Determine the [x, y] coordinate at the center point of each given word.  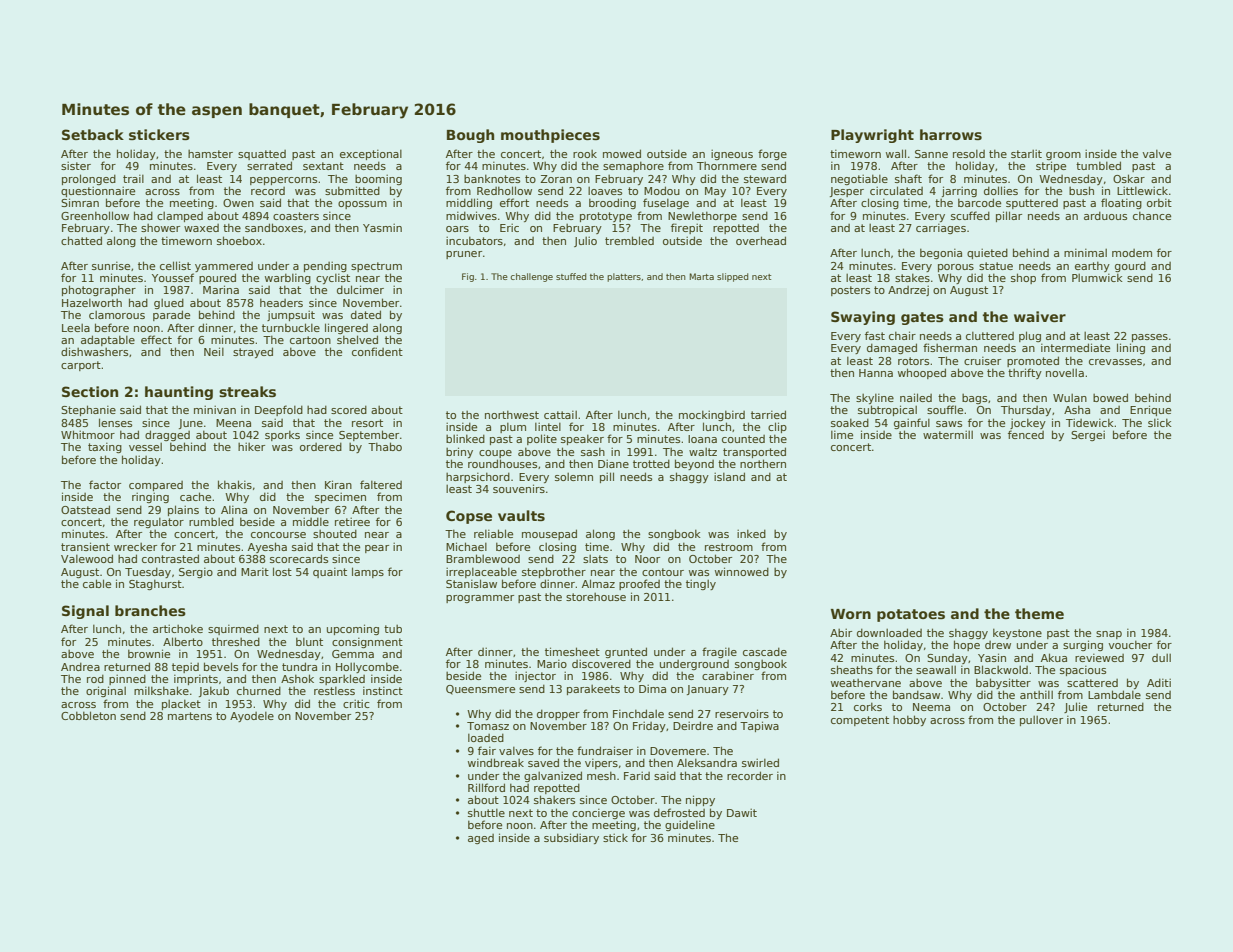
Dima [652, 688]
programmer [480, 599]
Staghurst [155, 584]
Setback [93, 134]
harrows [951, 134]
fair [487, 750]
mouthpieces [550, 136]
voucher [1130, 644]
